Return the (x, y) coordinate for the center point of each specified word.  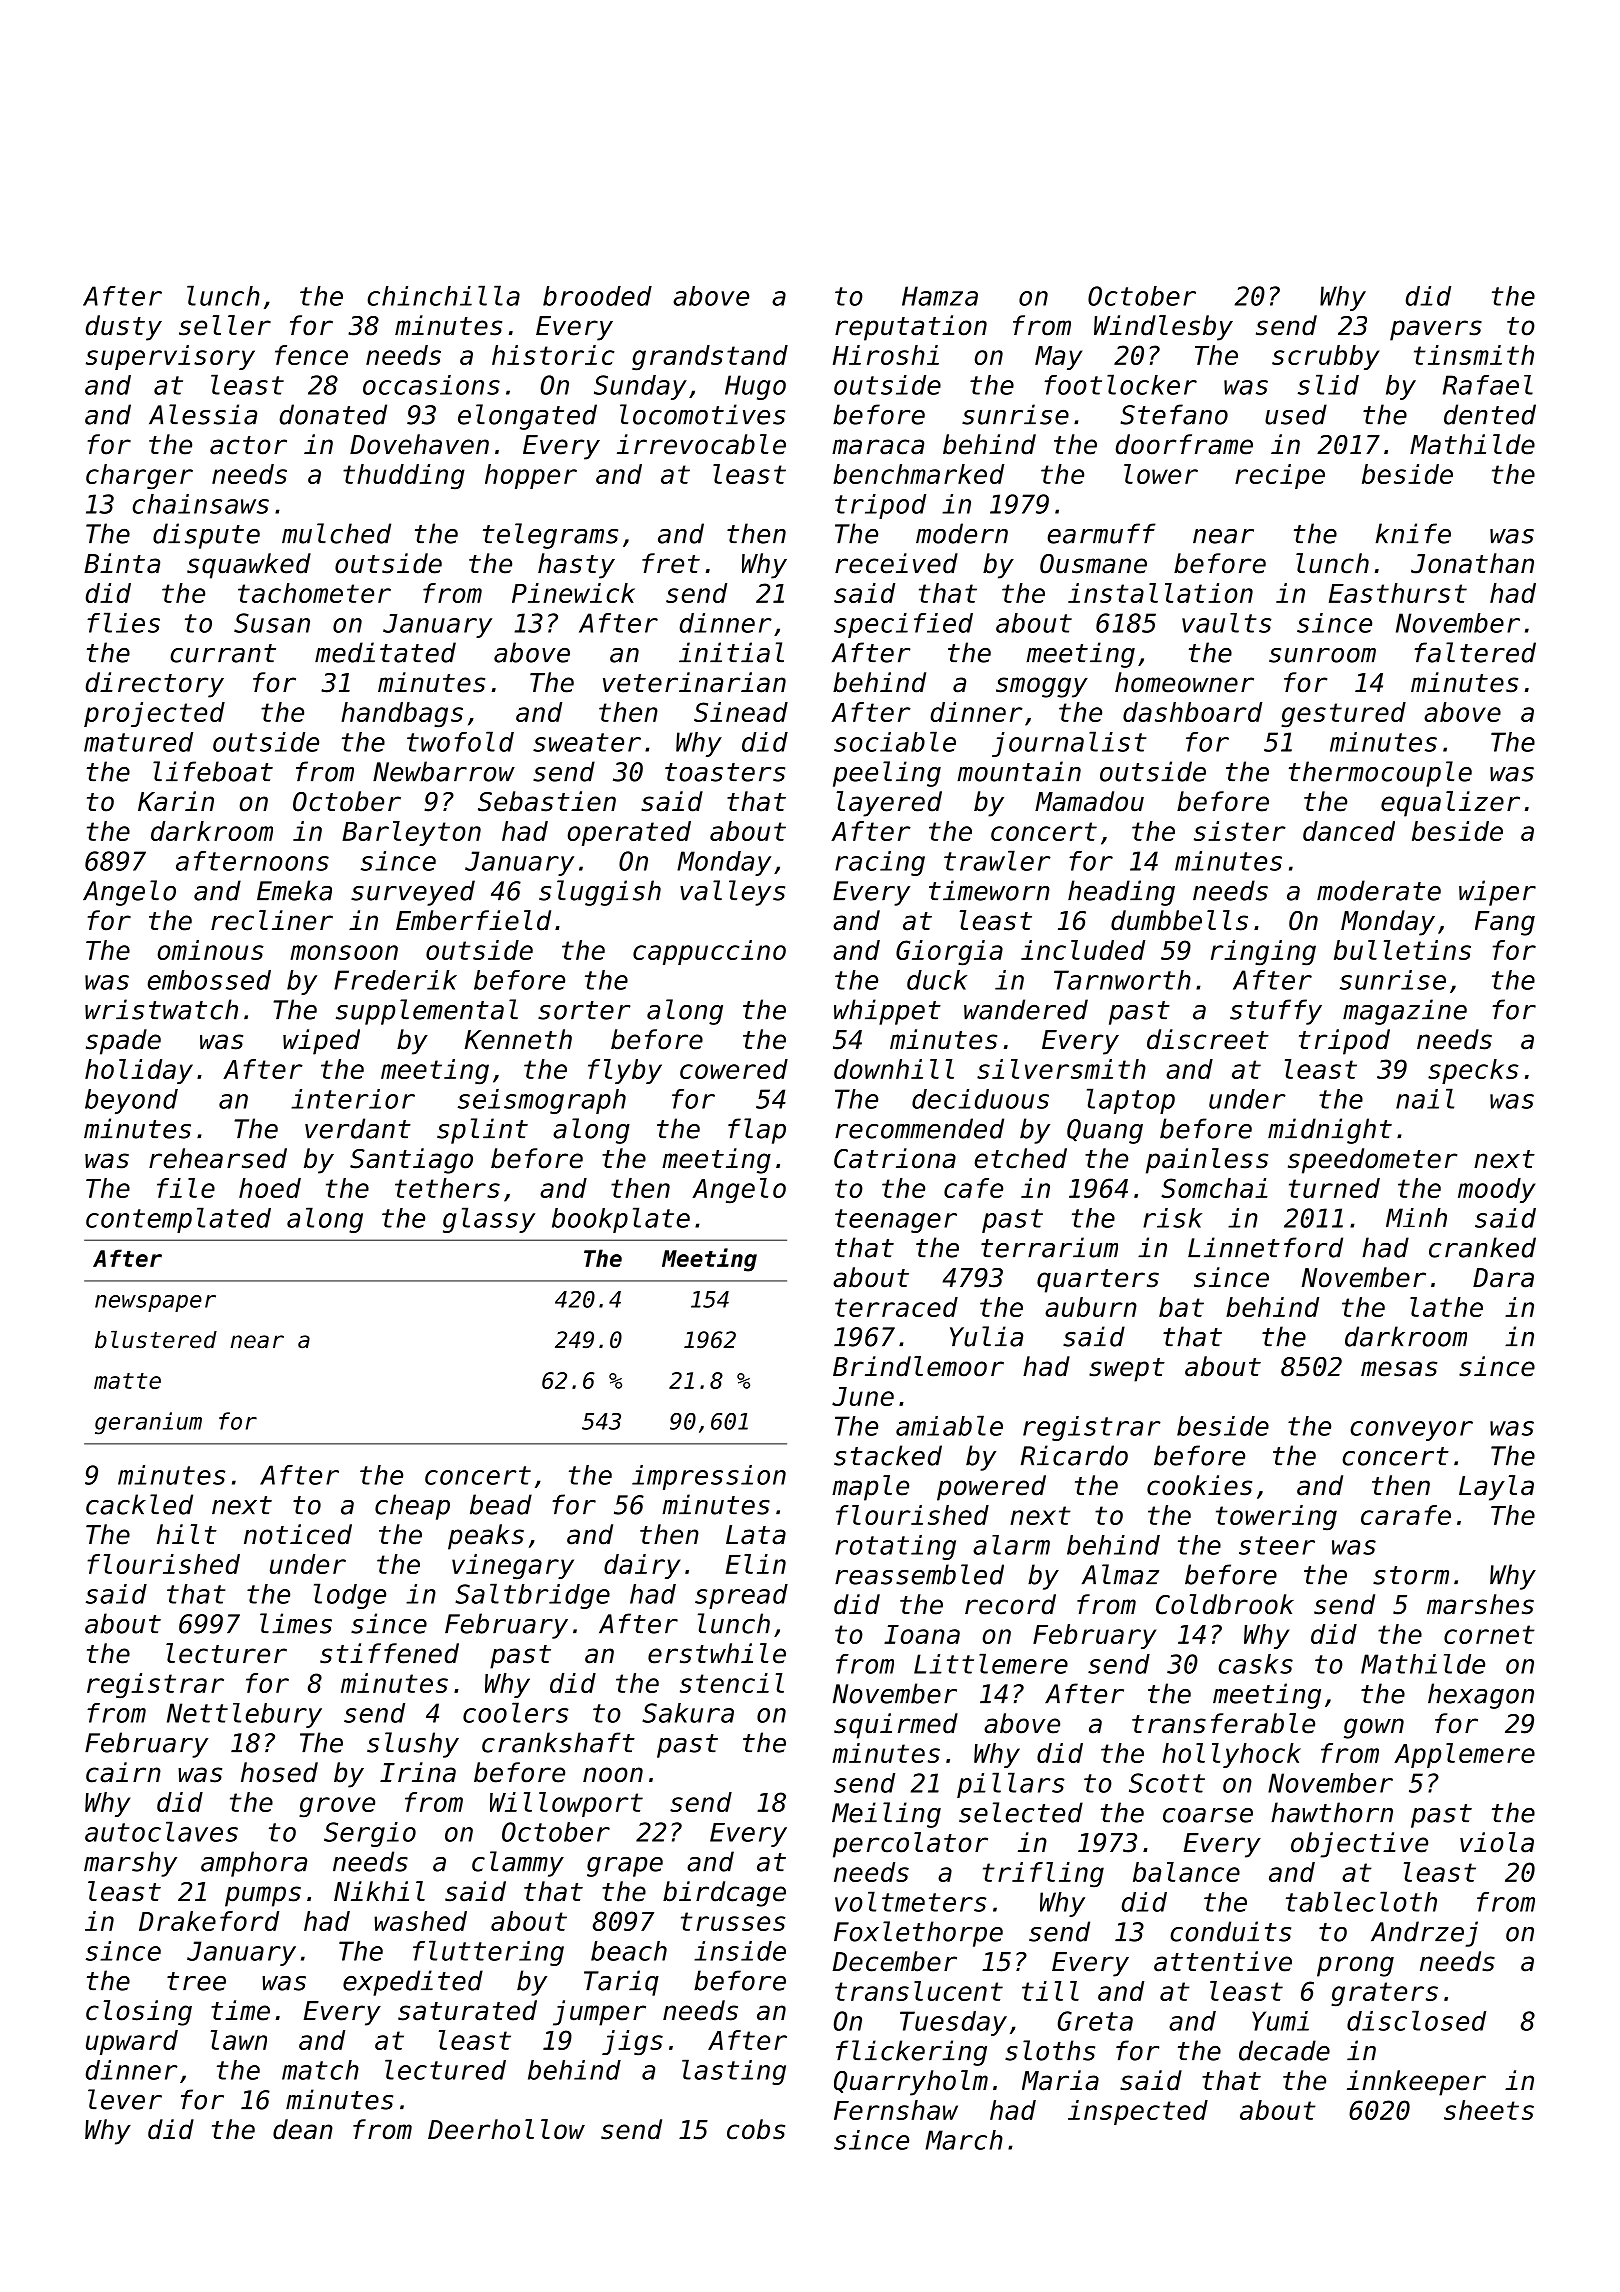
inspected (1138, 2112)
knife (1413, 533)
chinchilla (443, 295)
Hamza (940, 296)
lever (125, 2099)
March (964, 2140)
